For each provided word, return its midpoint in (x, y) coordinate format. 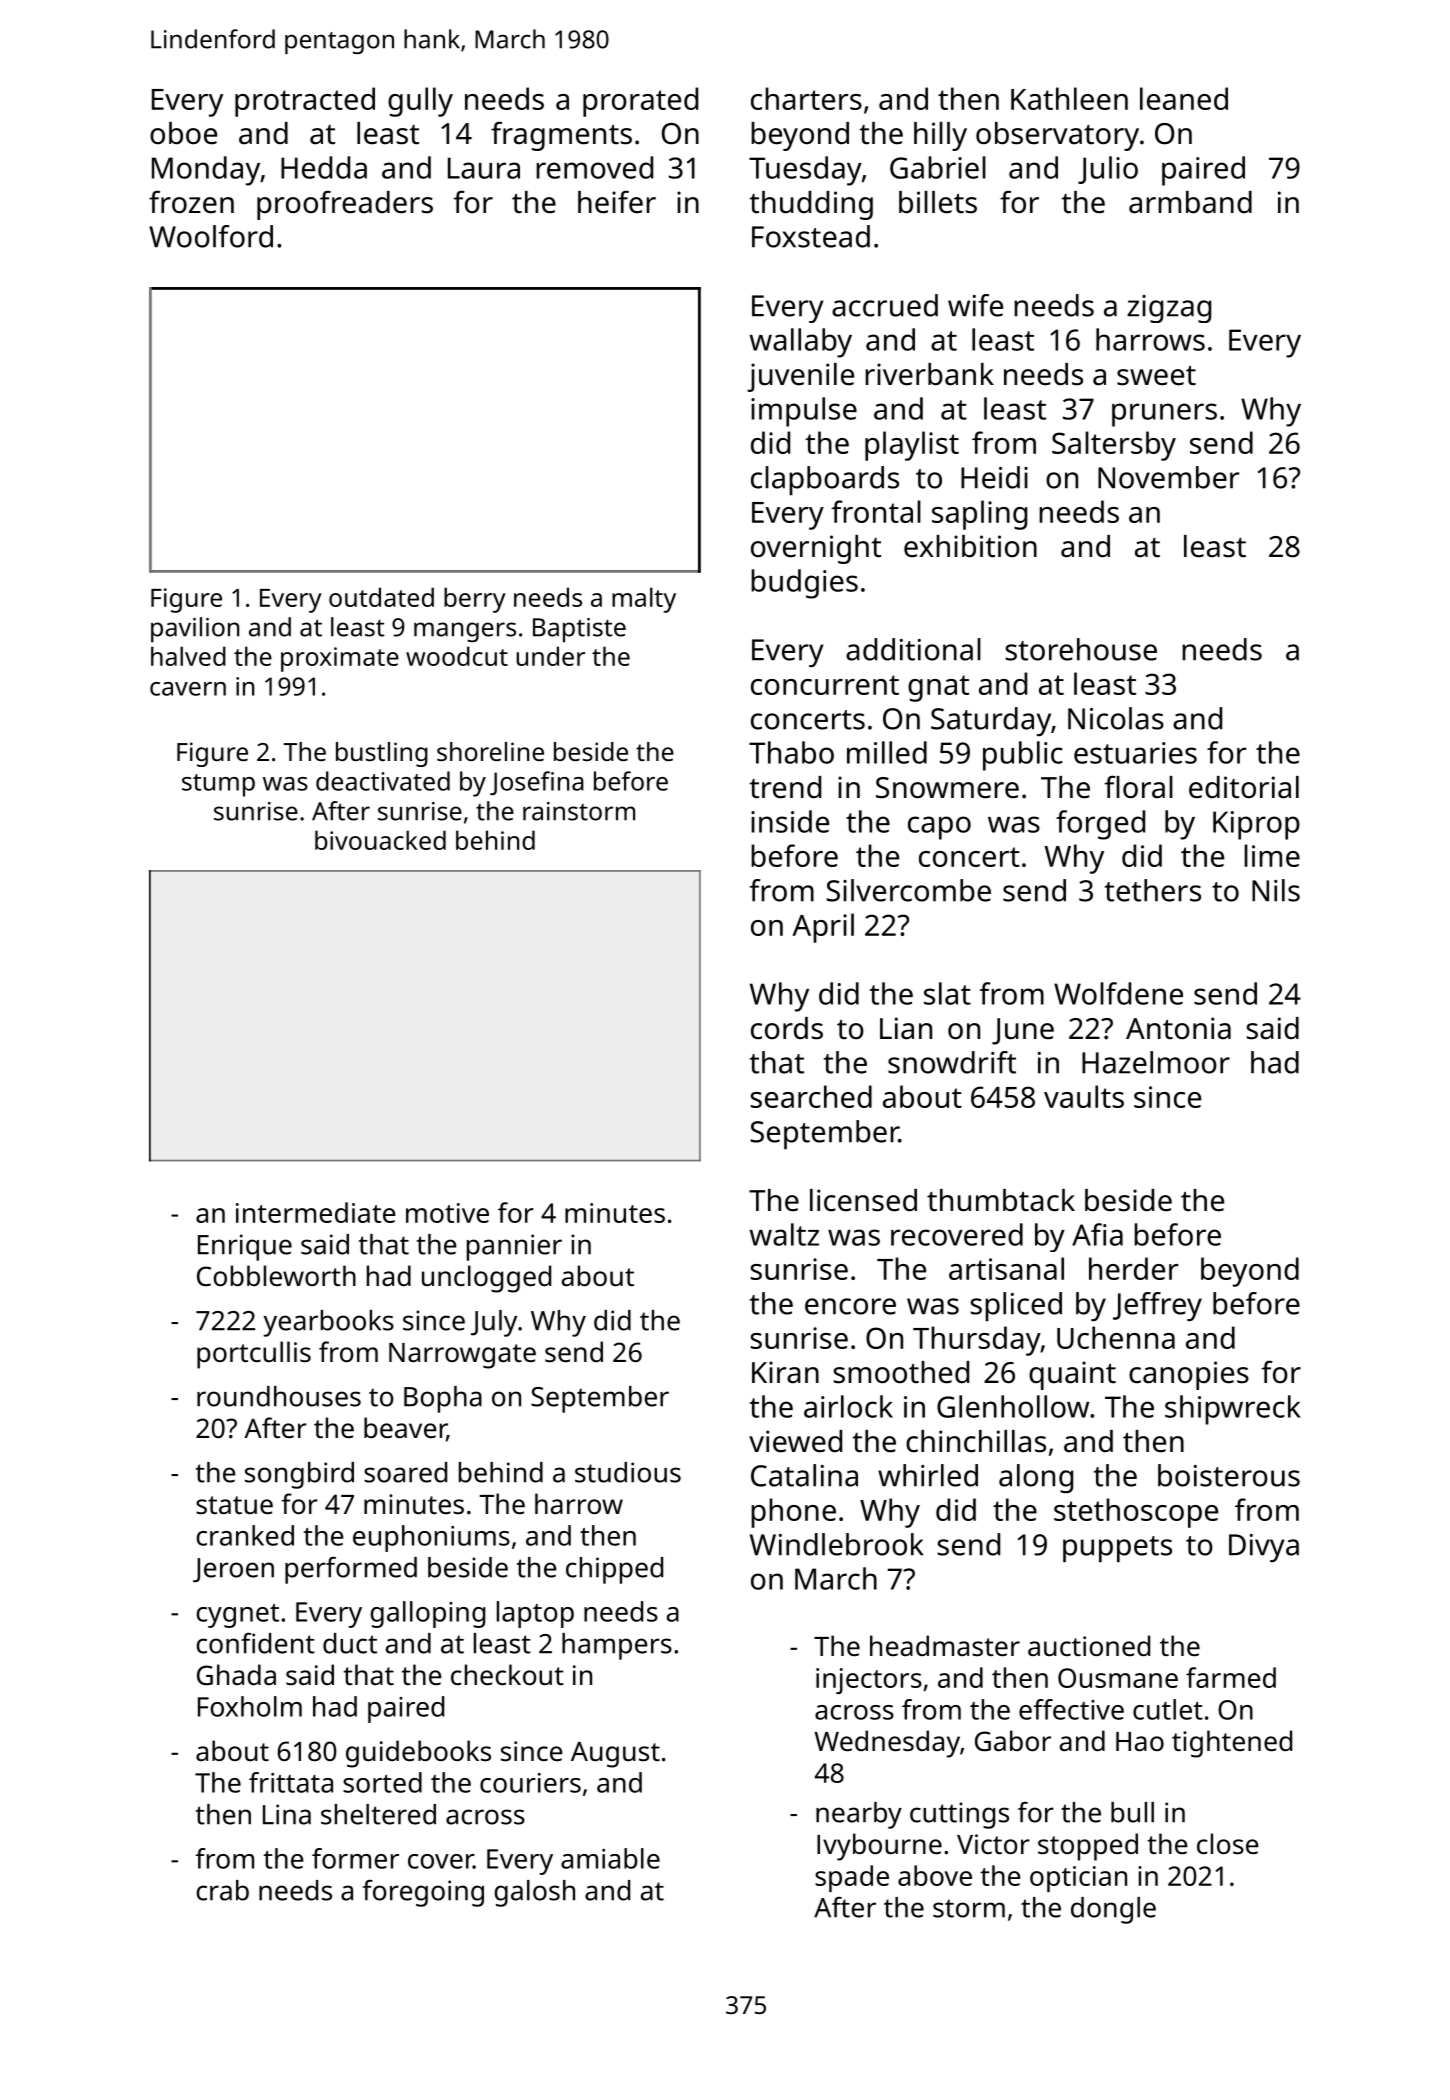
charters (806, 98)
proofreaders (345, 205)
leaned (1184, 98)
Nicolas (1116, 718)
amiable (610, 1858)
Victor (993, 1844)
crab (223, 1890)
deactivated (383, 781)
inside (790, 821)
